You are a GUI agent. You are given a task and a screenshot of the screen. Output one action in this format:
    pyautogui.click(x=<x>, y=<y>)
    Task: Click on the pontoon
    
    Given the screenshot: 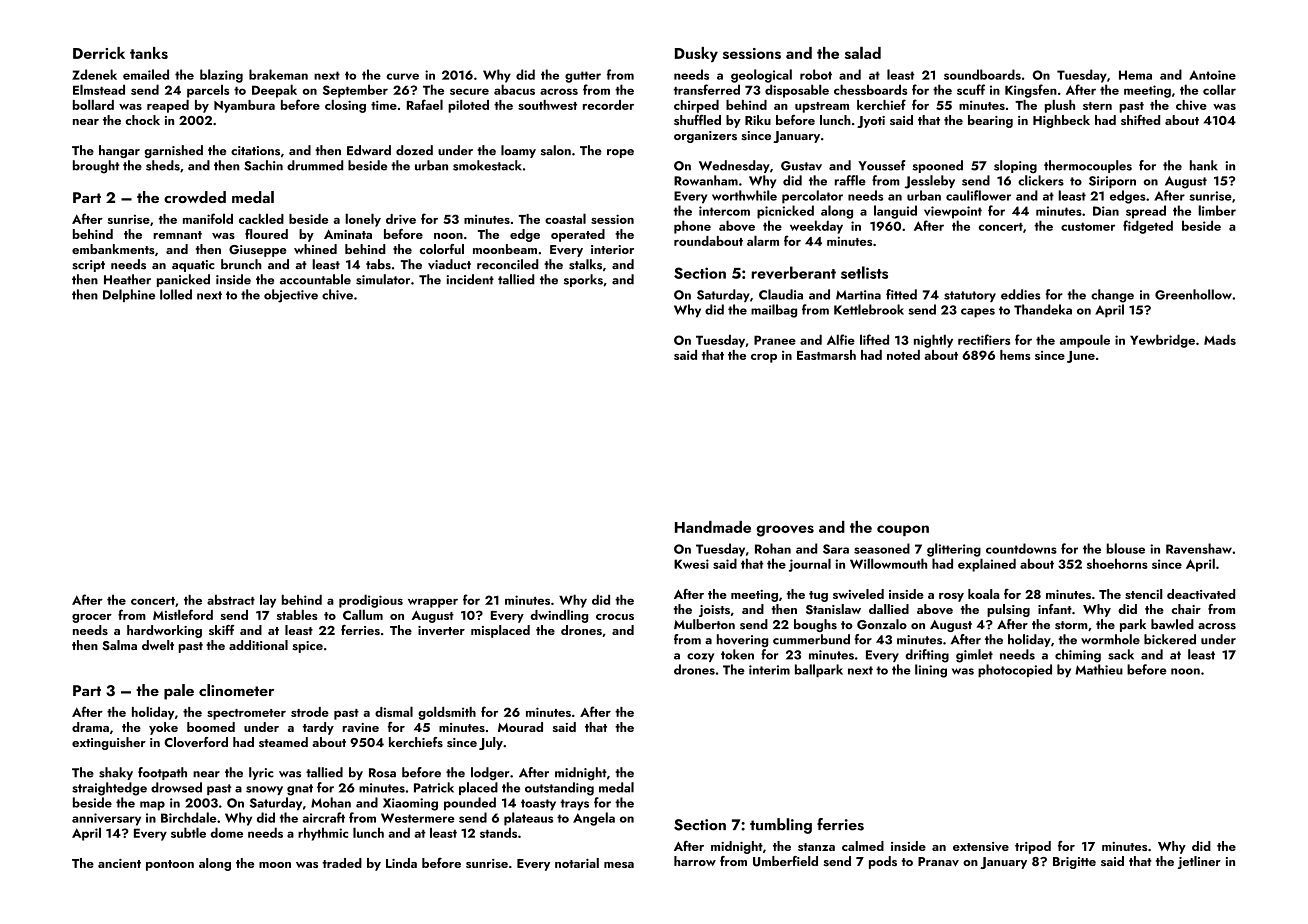 What is the action you would take?
    pyautogui.click(x=170, y=865)
